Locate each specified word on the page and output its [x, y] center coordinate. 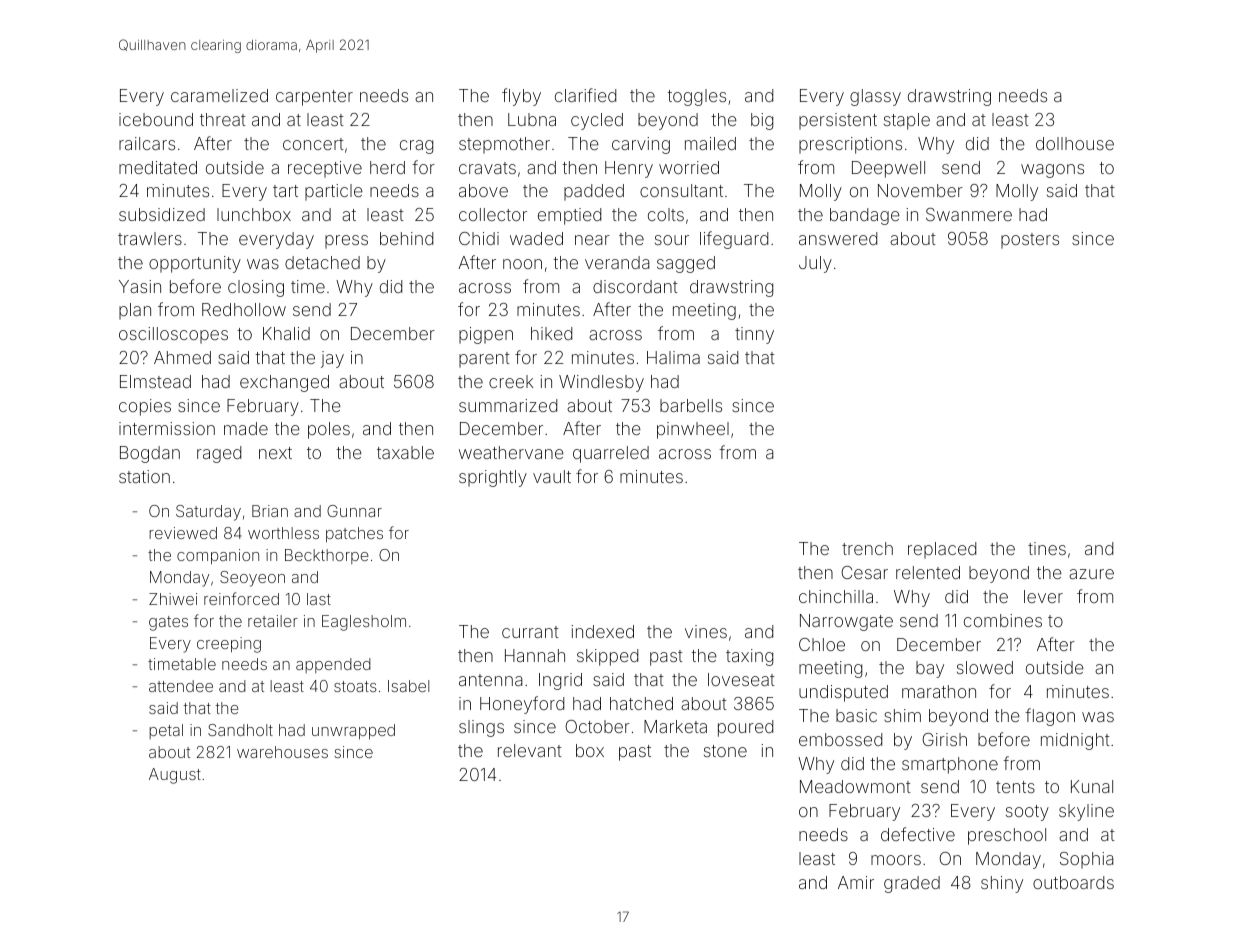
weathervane [511, 452]
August [175, 776]
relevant [530, 750]
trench [867, 548]
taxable [405, 452]
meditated [158, 167]
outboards [1073, 882]
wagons [1052, 171]
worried [689, 167]
